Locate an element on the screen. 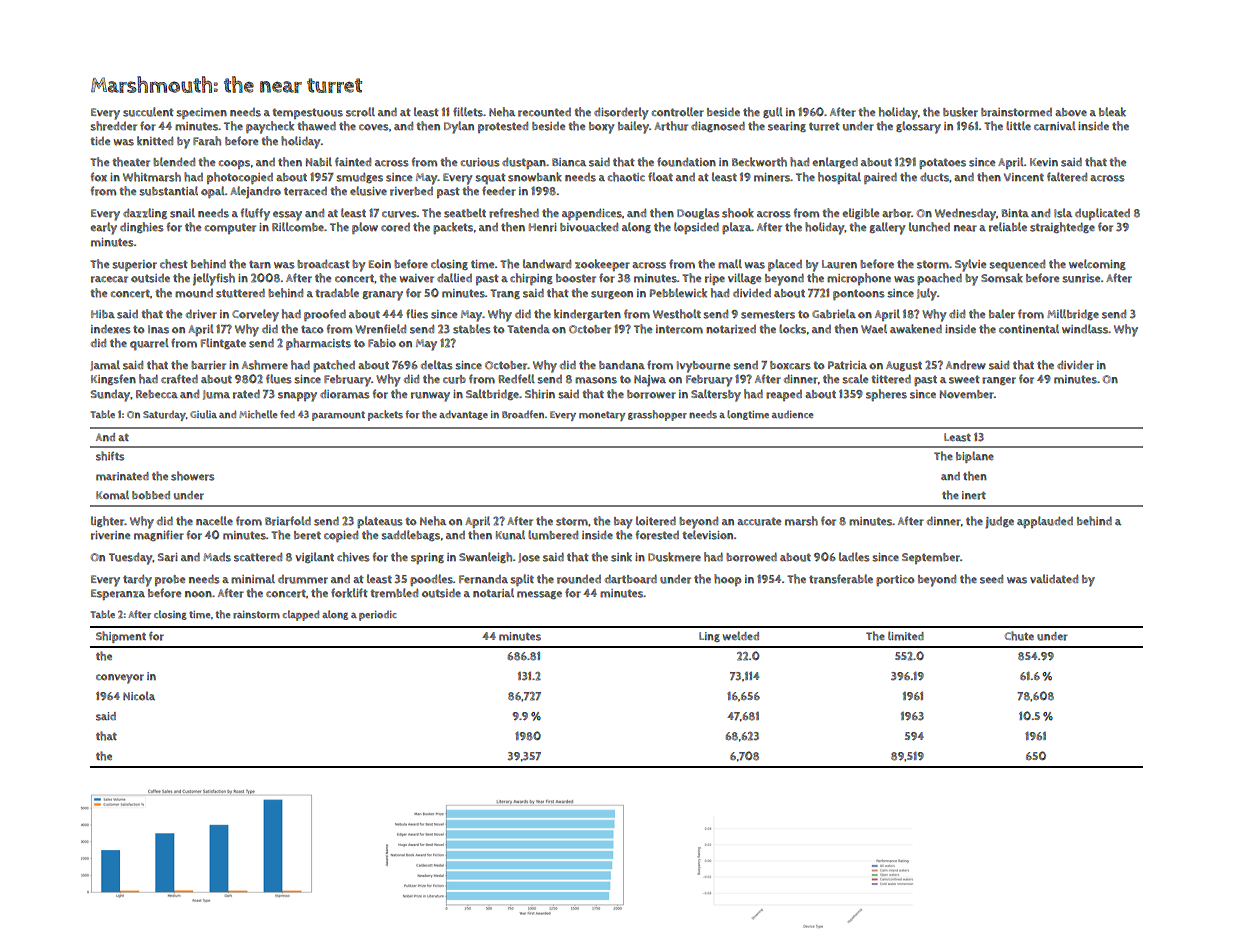 Image resolution: width=1233 pixels, height=952 pixels. Westholt is located at coordinates (677, 314).
